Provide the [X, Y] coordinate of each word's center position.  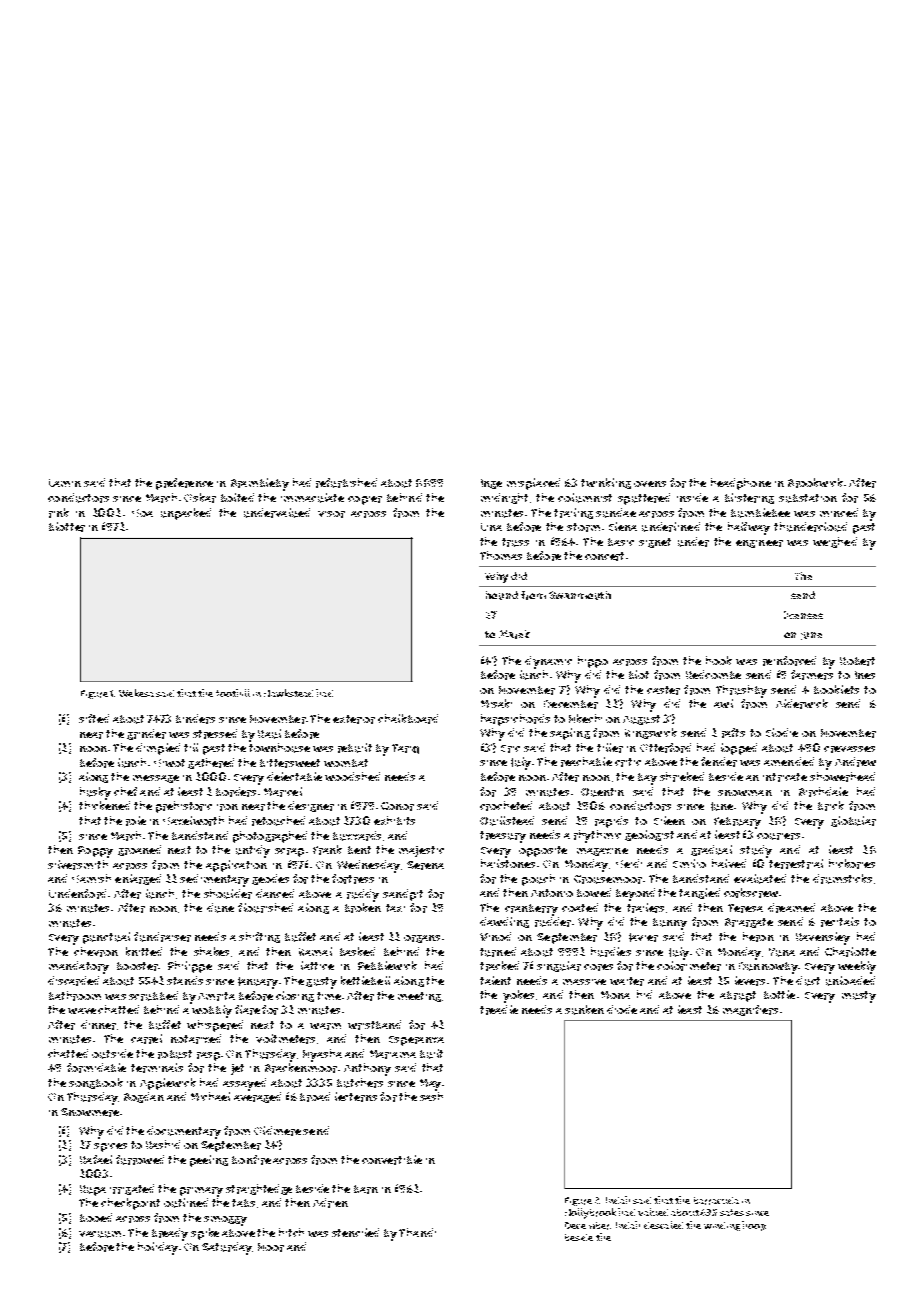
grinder [146, 734]
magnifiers [750, 1010]
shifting [259, 937]
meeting [419, 997]
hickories [852, 864]
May [430, 1085]
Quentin [602, 792]
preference [184, 484]
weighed [835, 542]
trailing [573, 513]
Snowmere [90, 1112]
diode [622, 1009]
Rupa [93, 1190]
